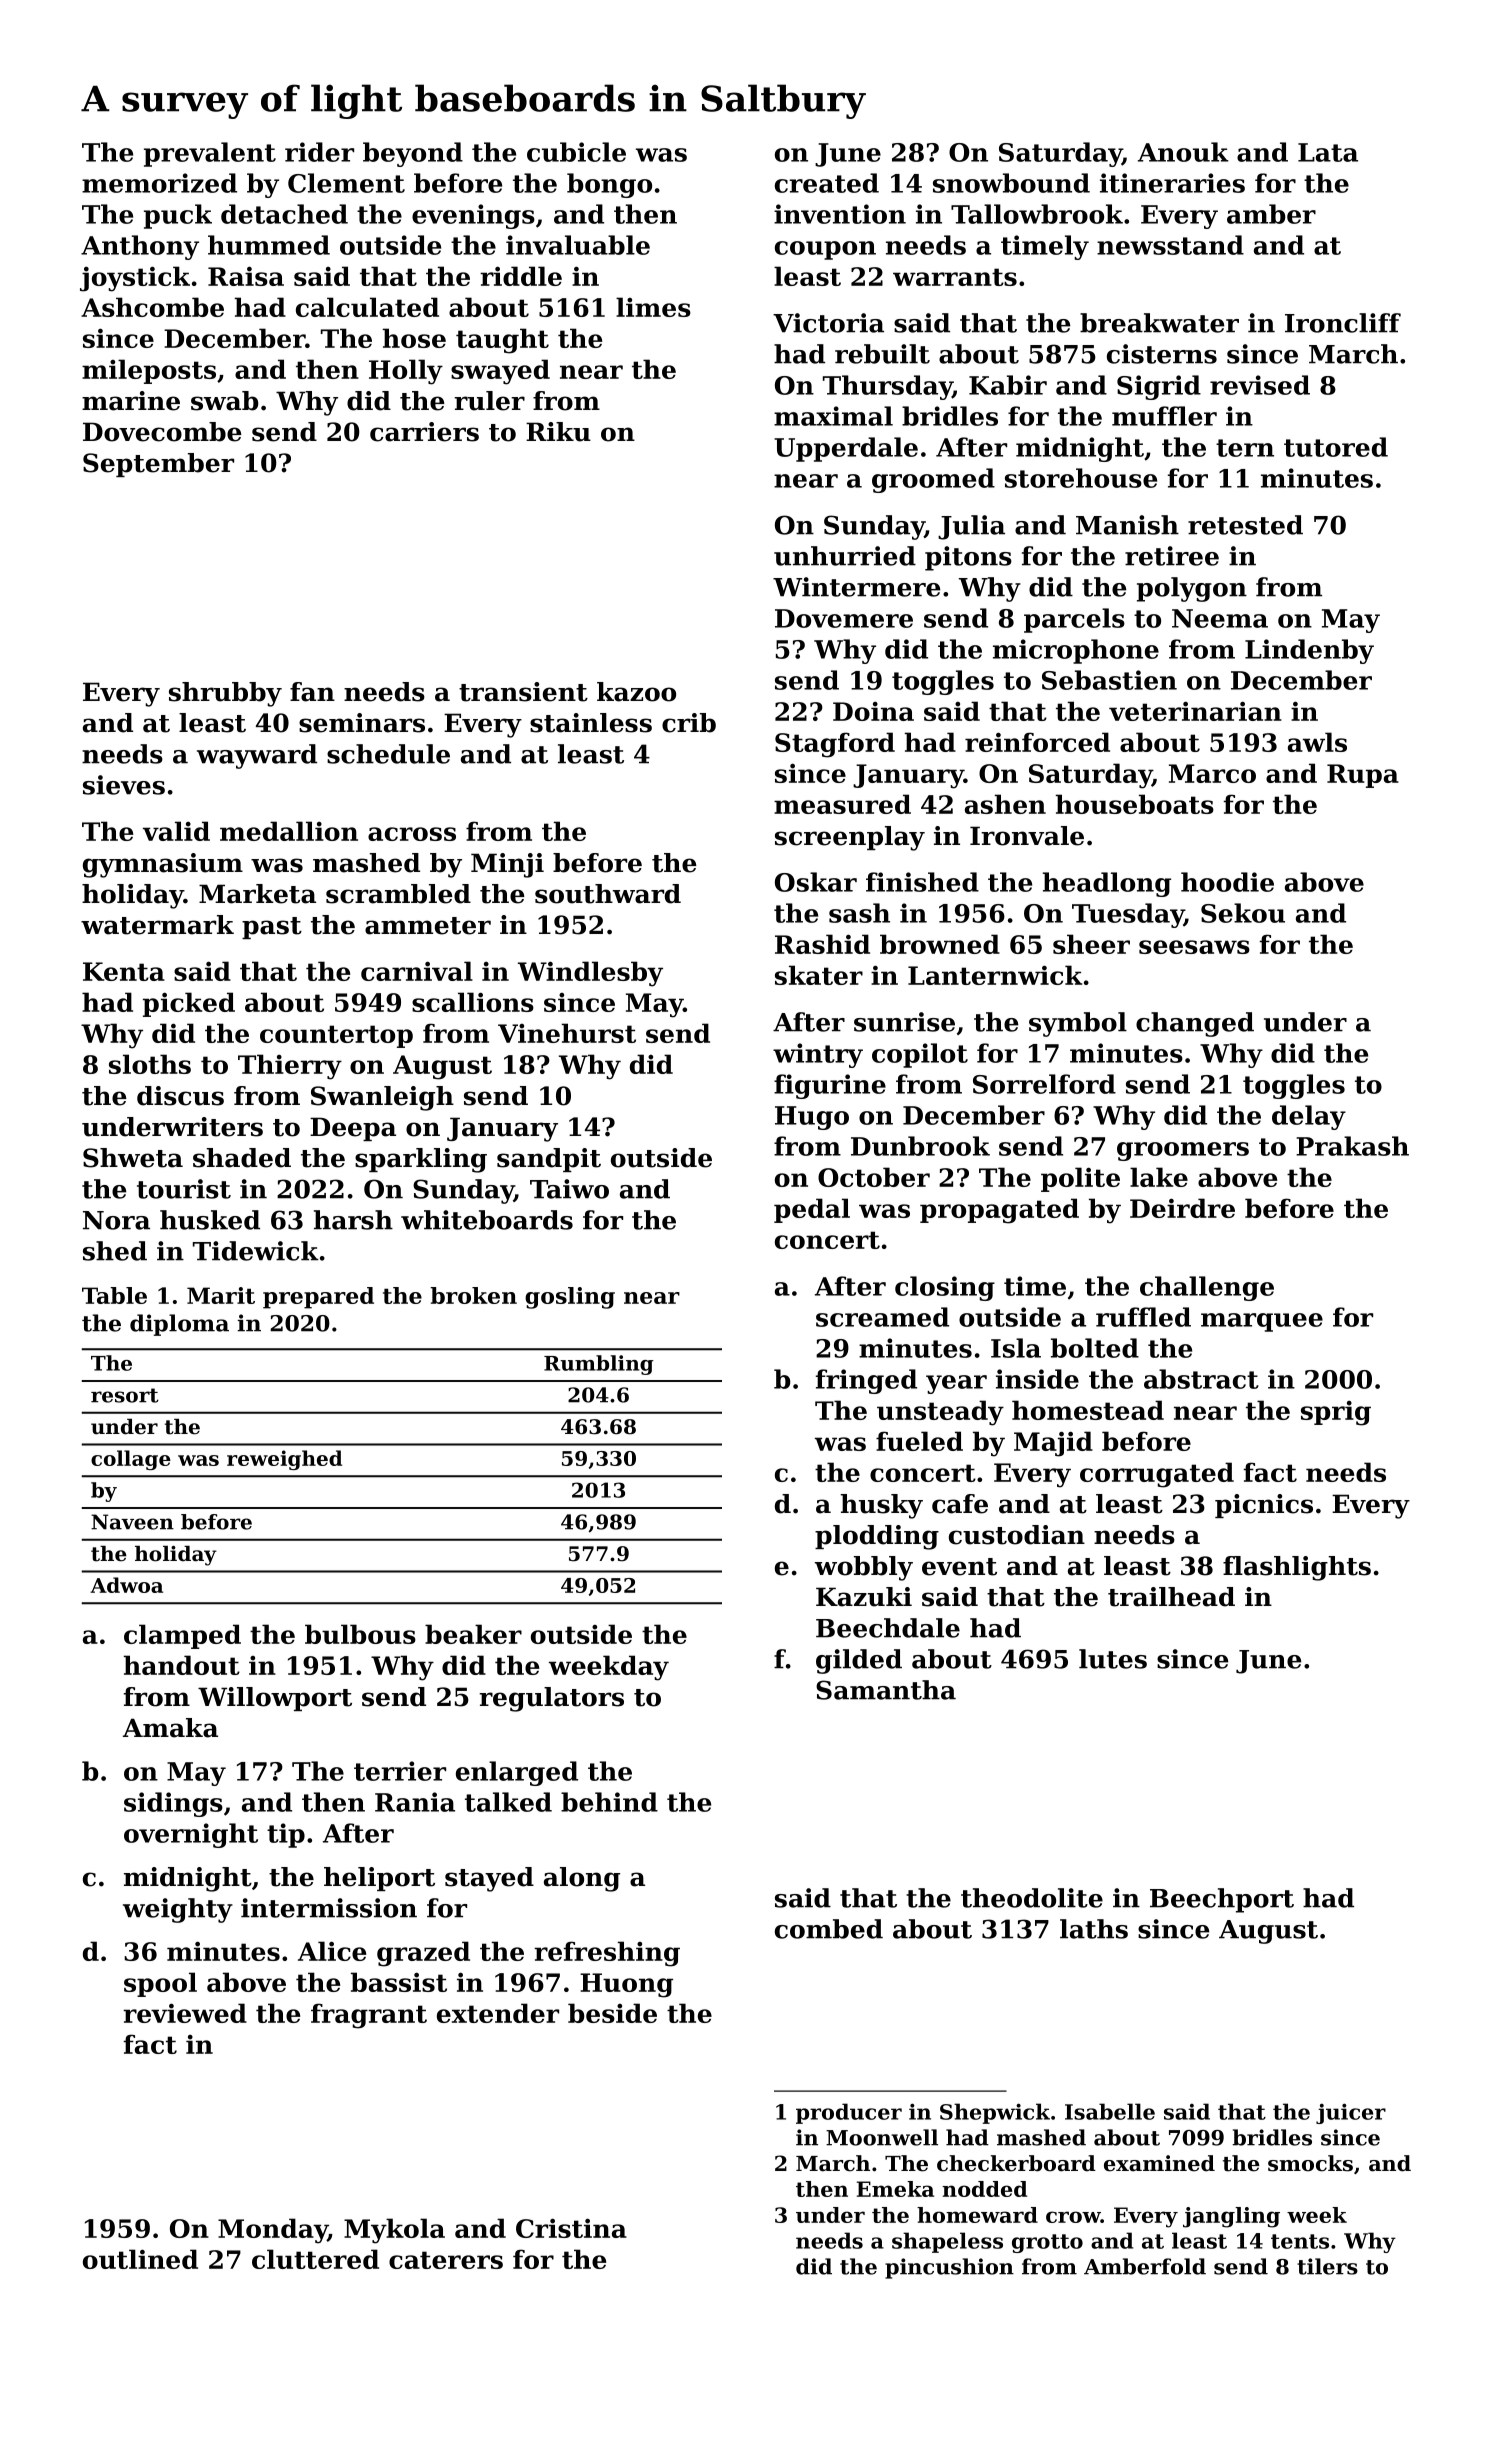 The width and height of the document is (1496, 2464). Describe the element at coordinates (1159, 323) in the document. I see `breakwater` at that location.
